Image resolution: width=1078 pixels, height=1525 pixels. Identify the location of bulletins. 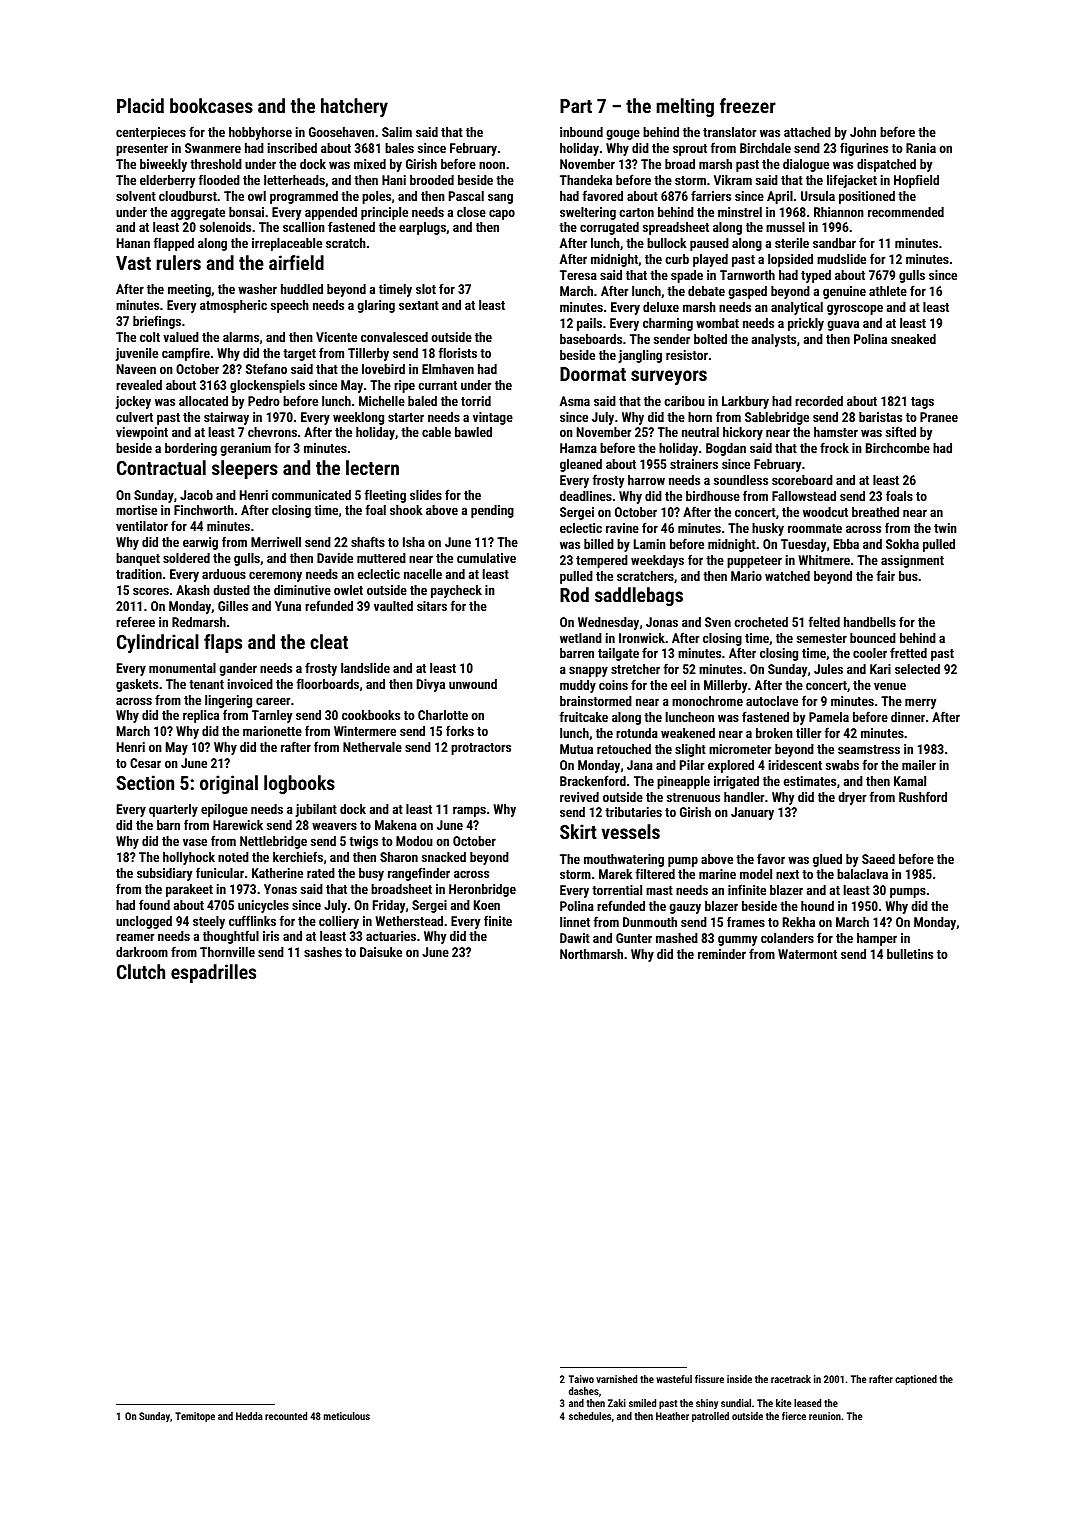
(910, 954).
